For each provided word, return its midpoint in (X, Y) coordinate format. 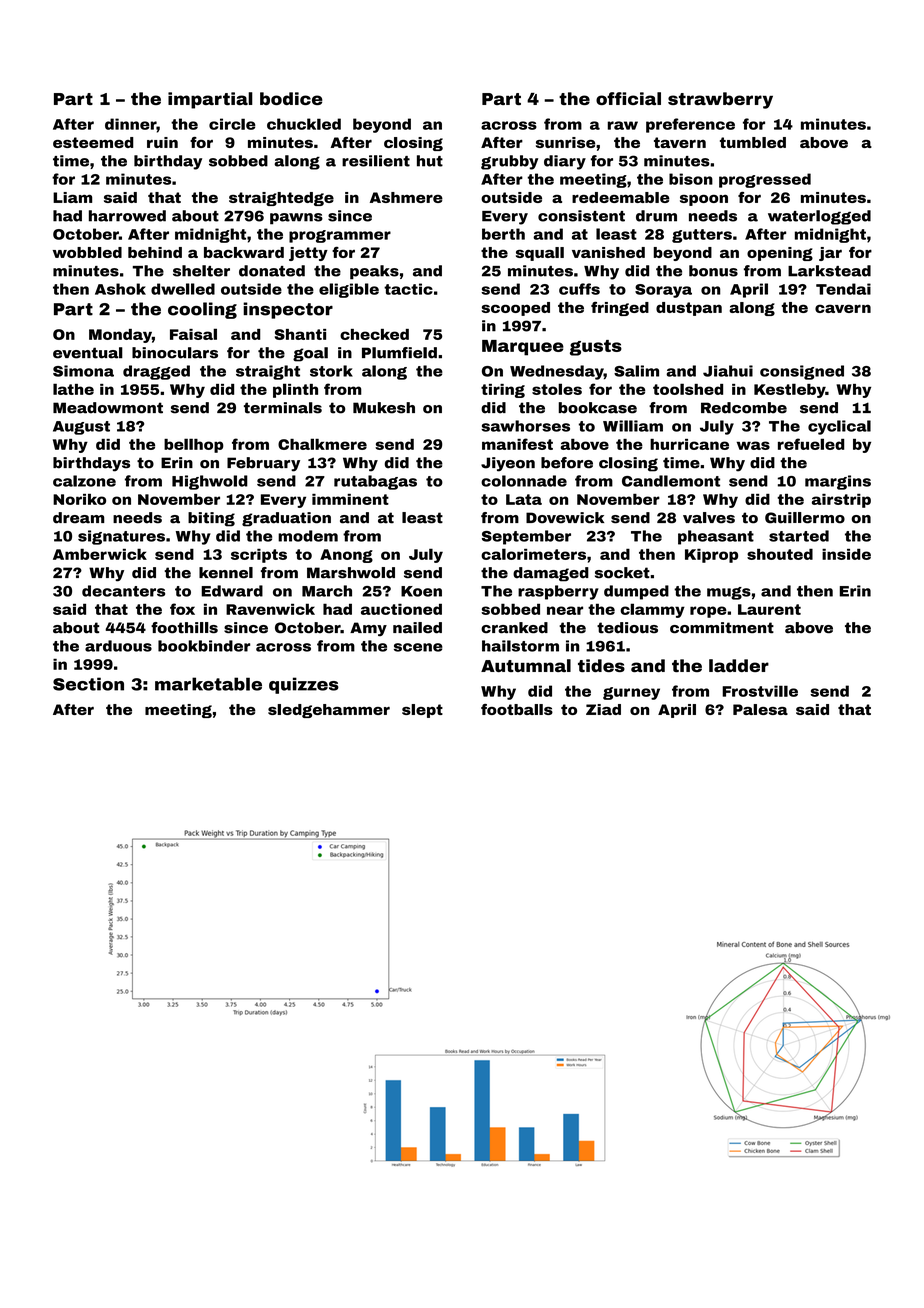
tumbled (753, 142)
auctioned (401, 609)
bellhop (194, 445)
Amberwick (100, 554)
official (628, 98)
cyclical (839, 427)
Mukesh (384, 408)
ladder (739, 665)
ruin (162, 142)
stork (331, 371)
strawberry (720, 100)
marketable (208, 684)
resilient (376, 161)
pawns (296, 219)
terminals (283, 408)
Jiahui (728, 371)
